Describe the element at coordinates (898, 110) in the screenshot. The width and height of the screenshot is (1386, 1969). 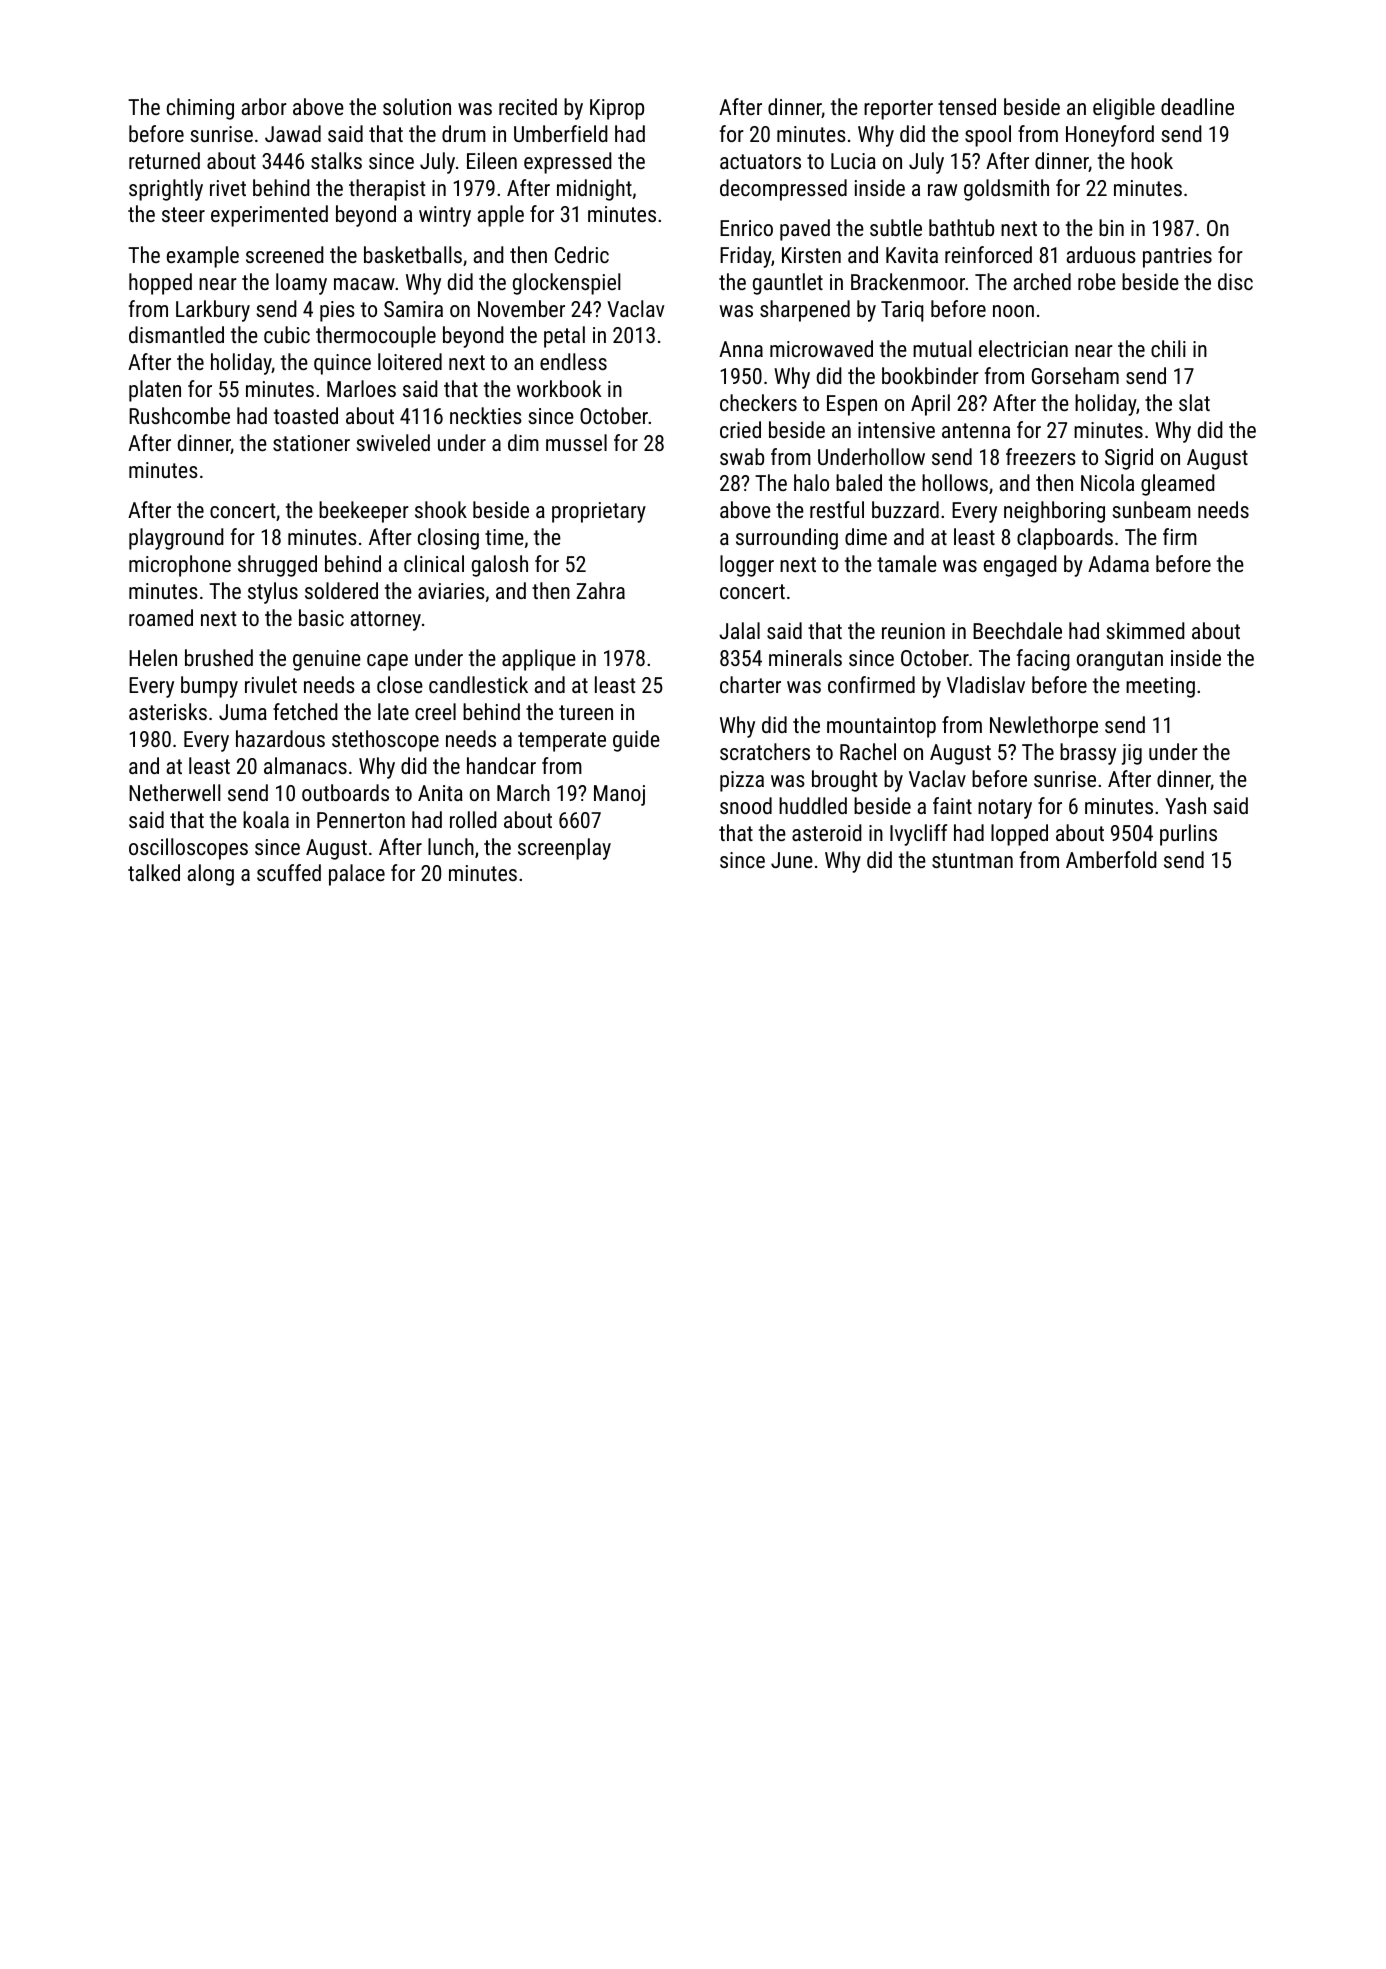
I see `reporter` at that location.
